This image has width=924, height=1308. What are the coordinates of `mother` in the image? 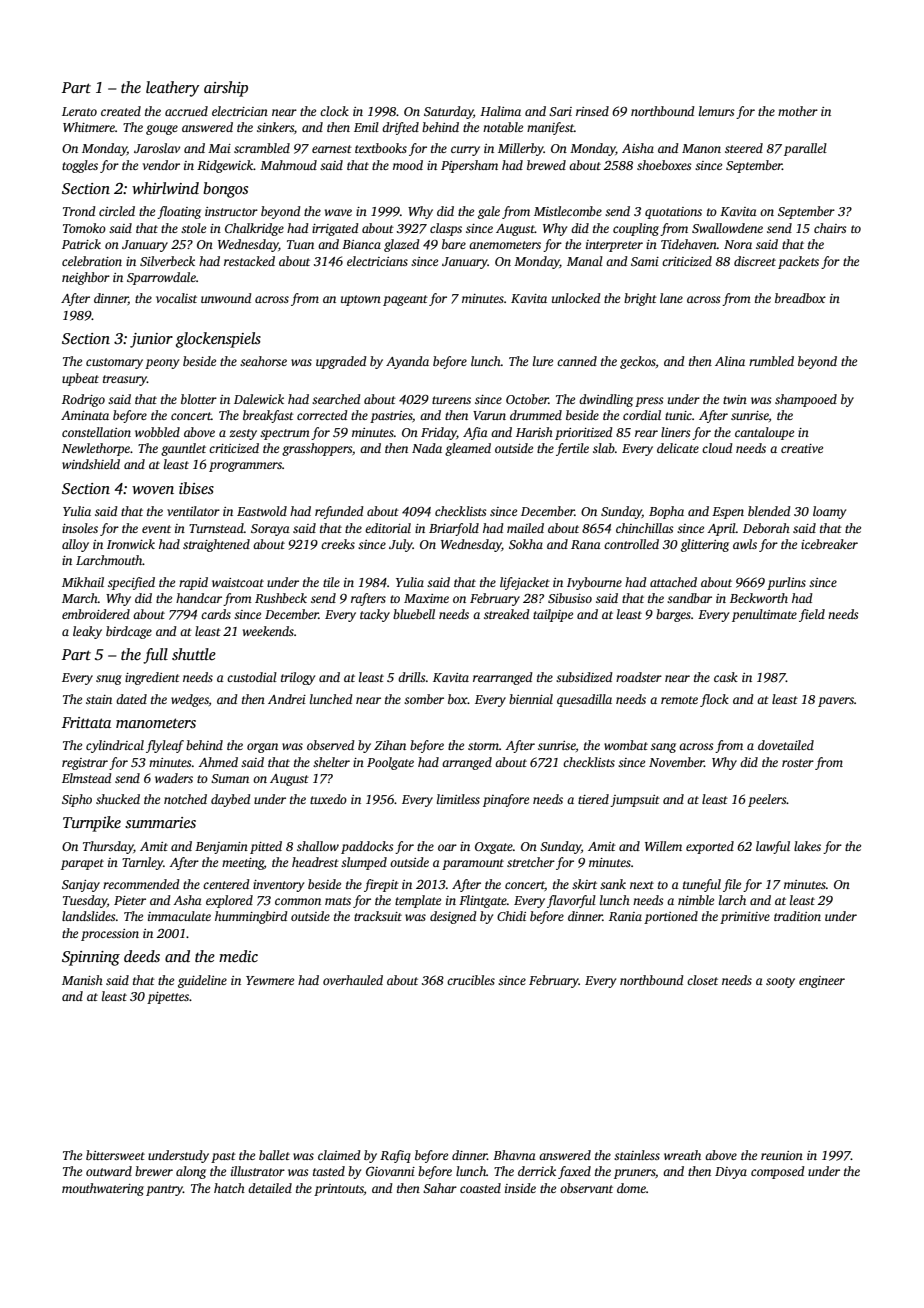 It's located at (798, 111).
